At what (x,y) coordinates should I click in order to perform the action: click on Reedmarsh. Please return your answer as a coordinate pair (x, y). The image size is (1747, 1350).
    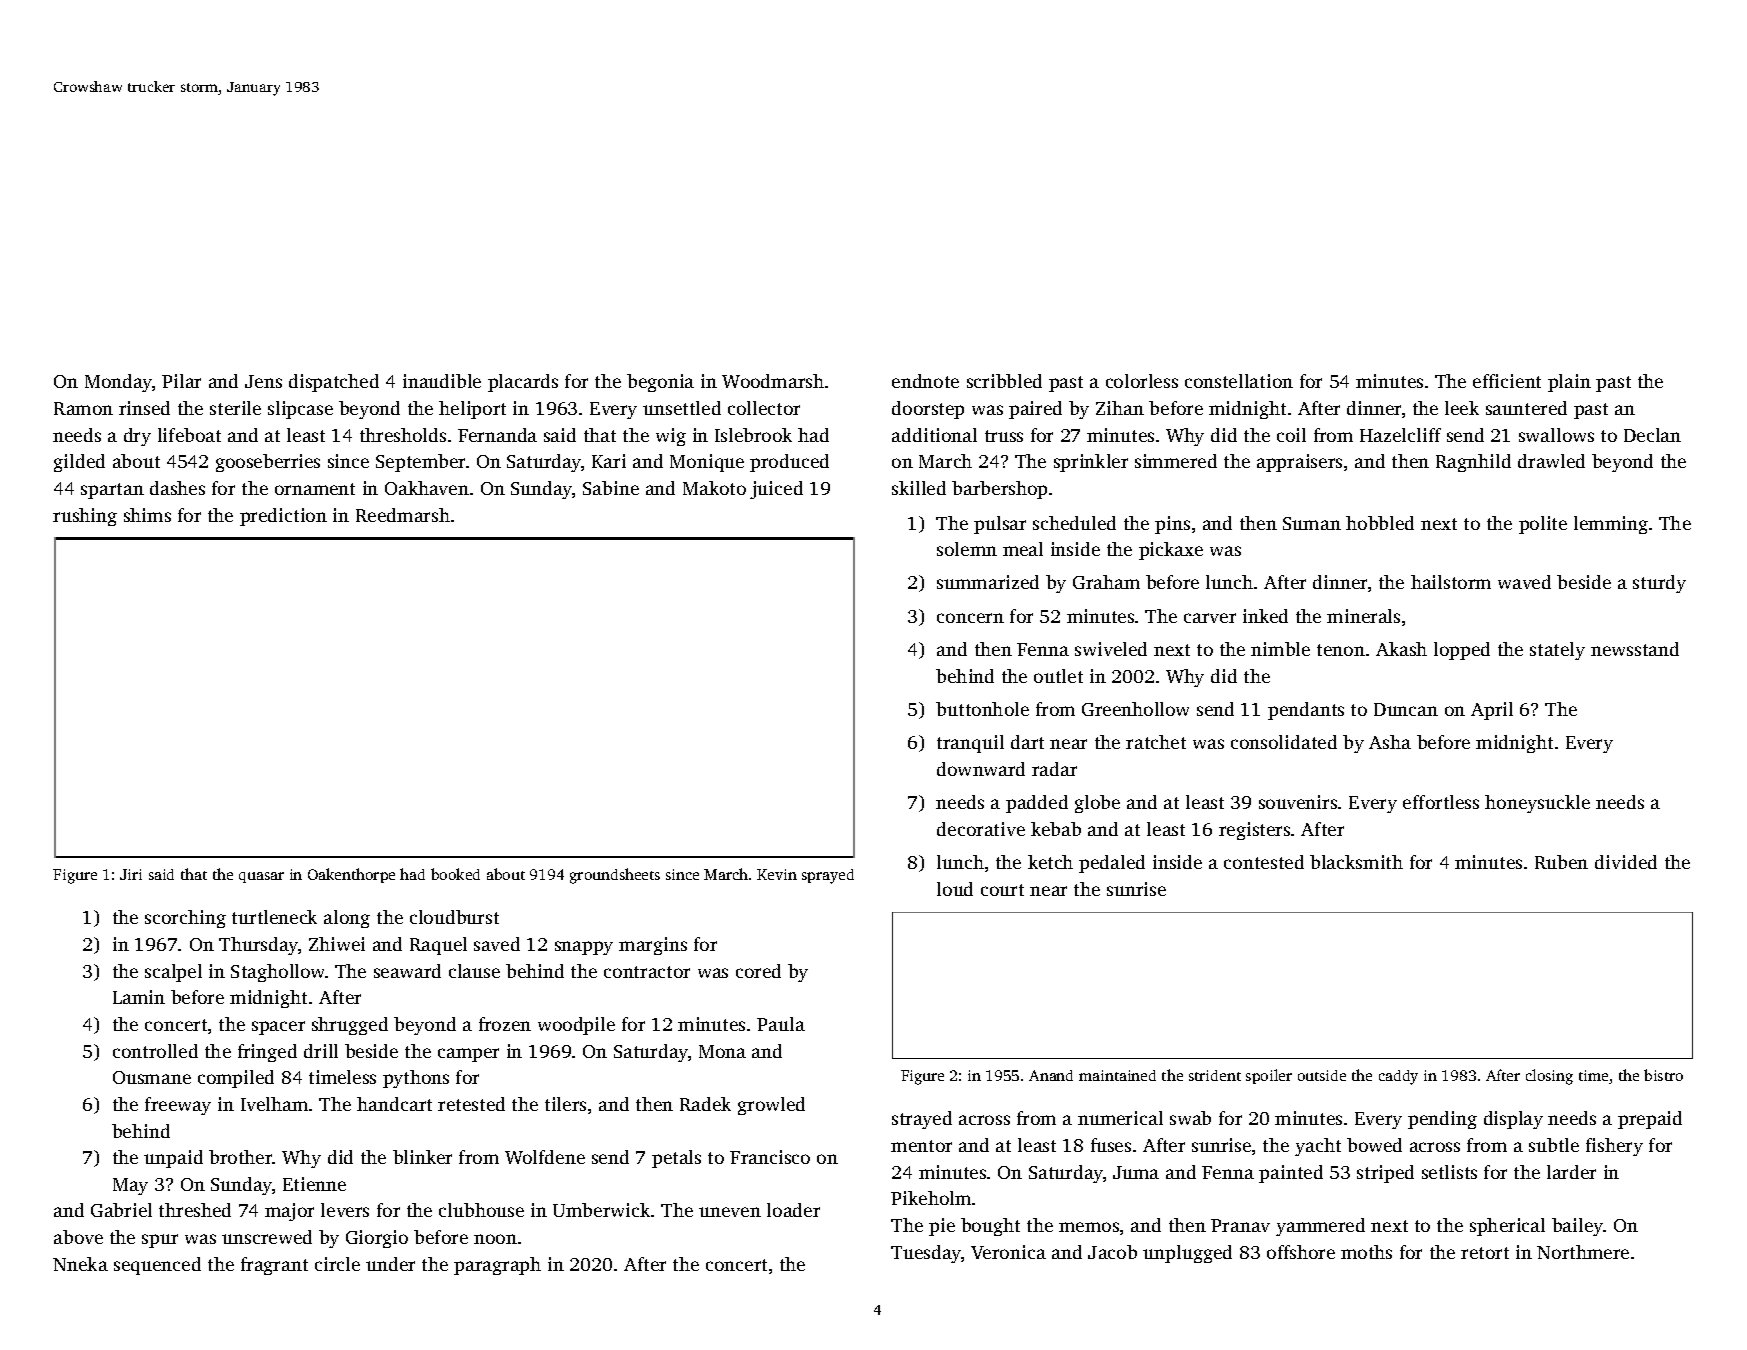
    Looking at the image, I should click on (403, 515).
